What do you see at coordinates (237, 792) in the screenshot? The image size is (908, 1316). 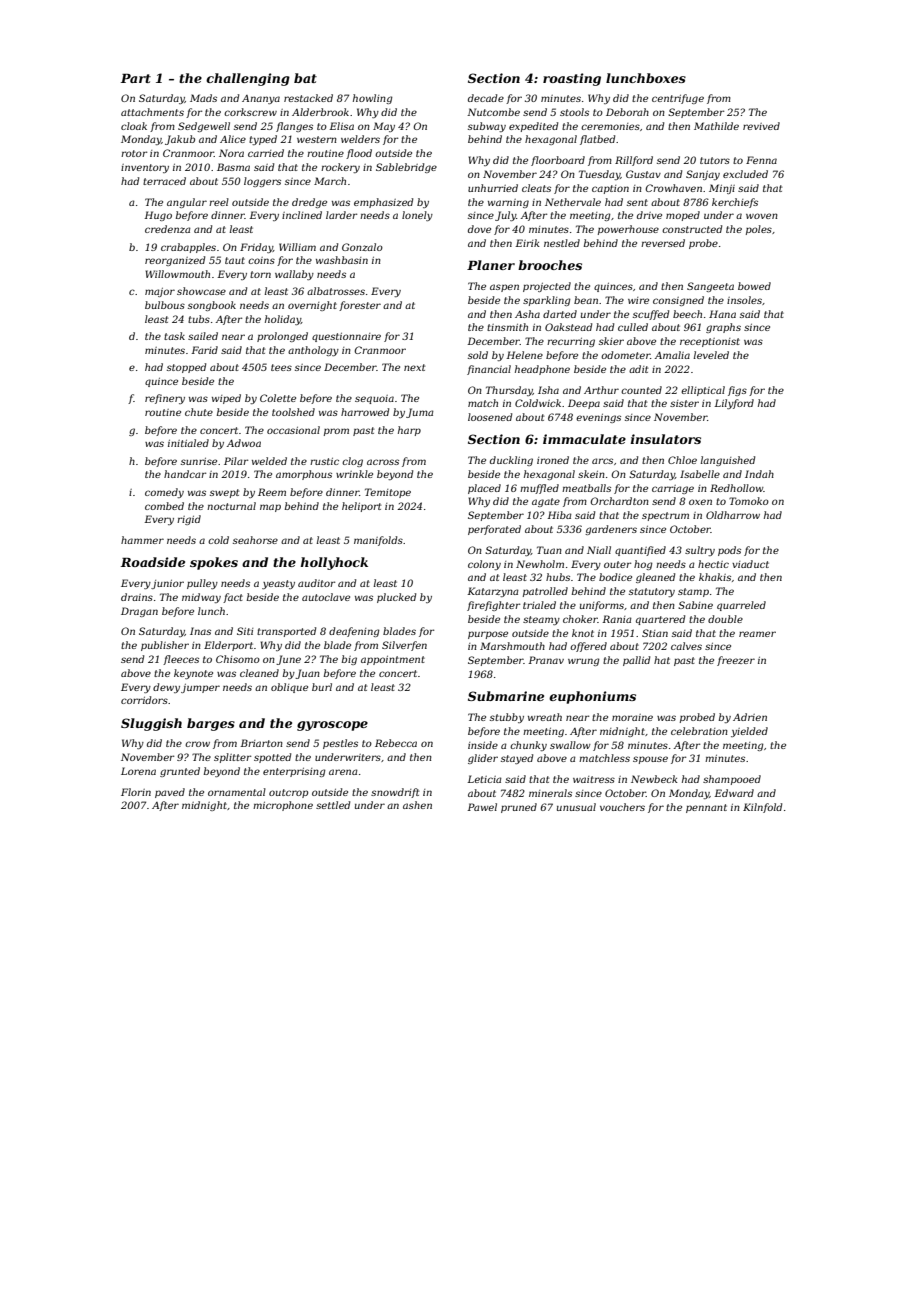 I see `ornamental` at bounding box center [237, 792].
